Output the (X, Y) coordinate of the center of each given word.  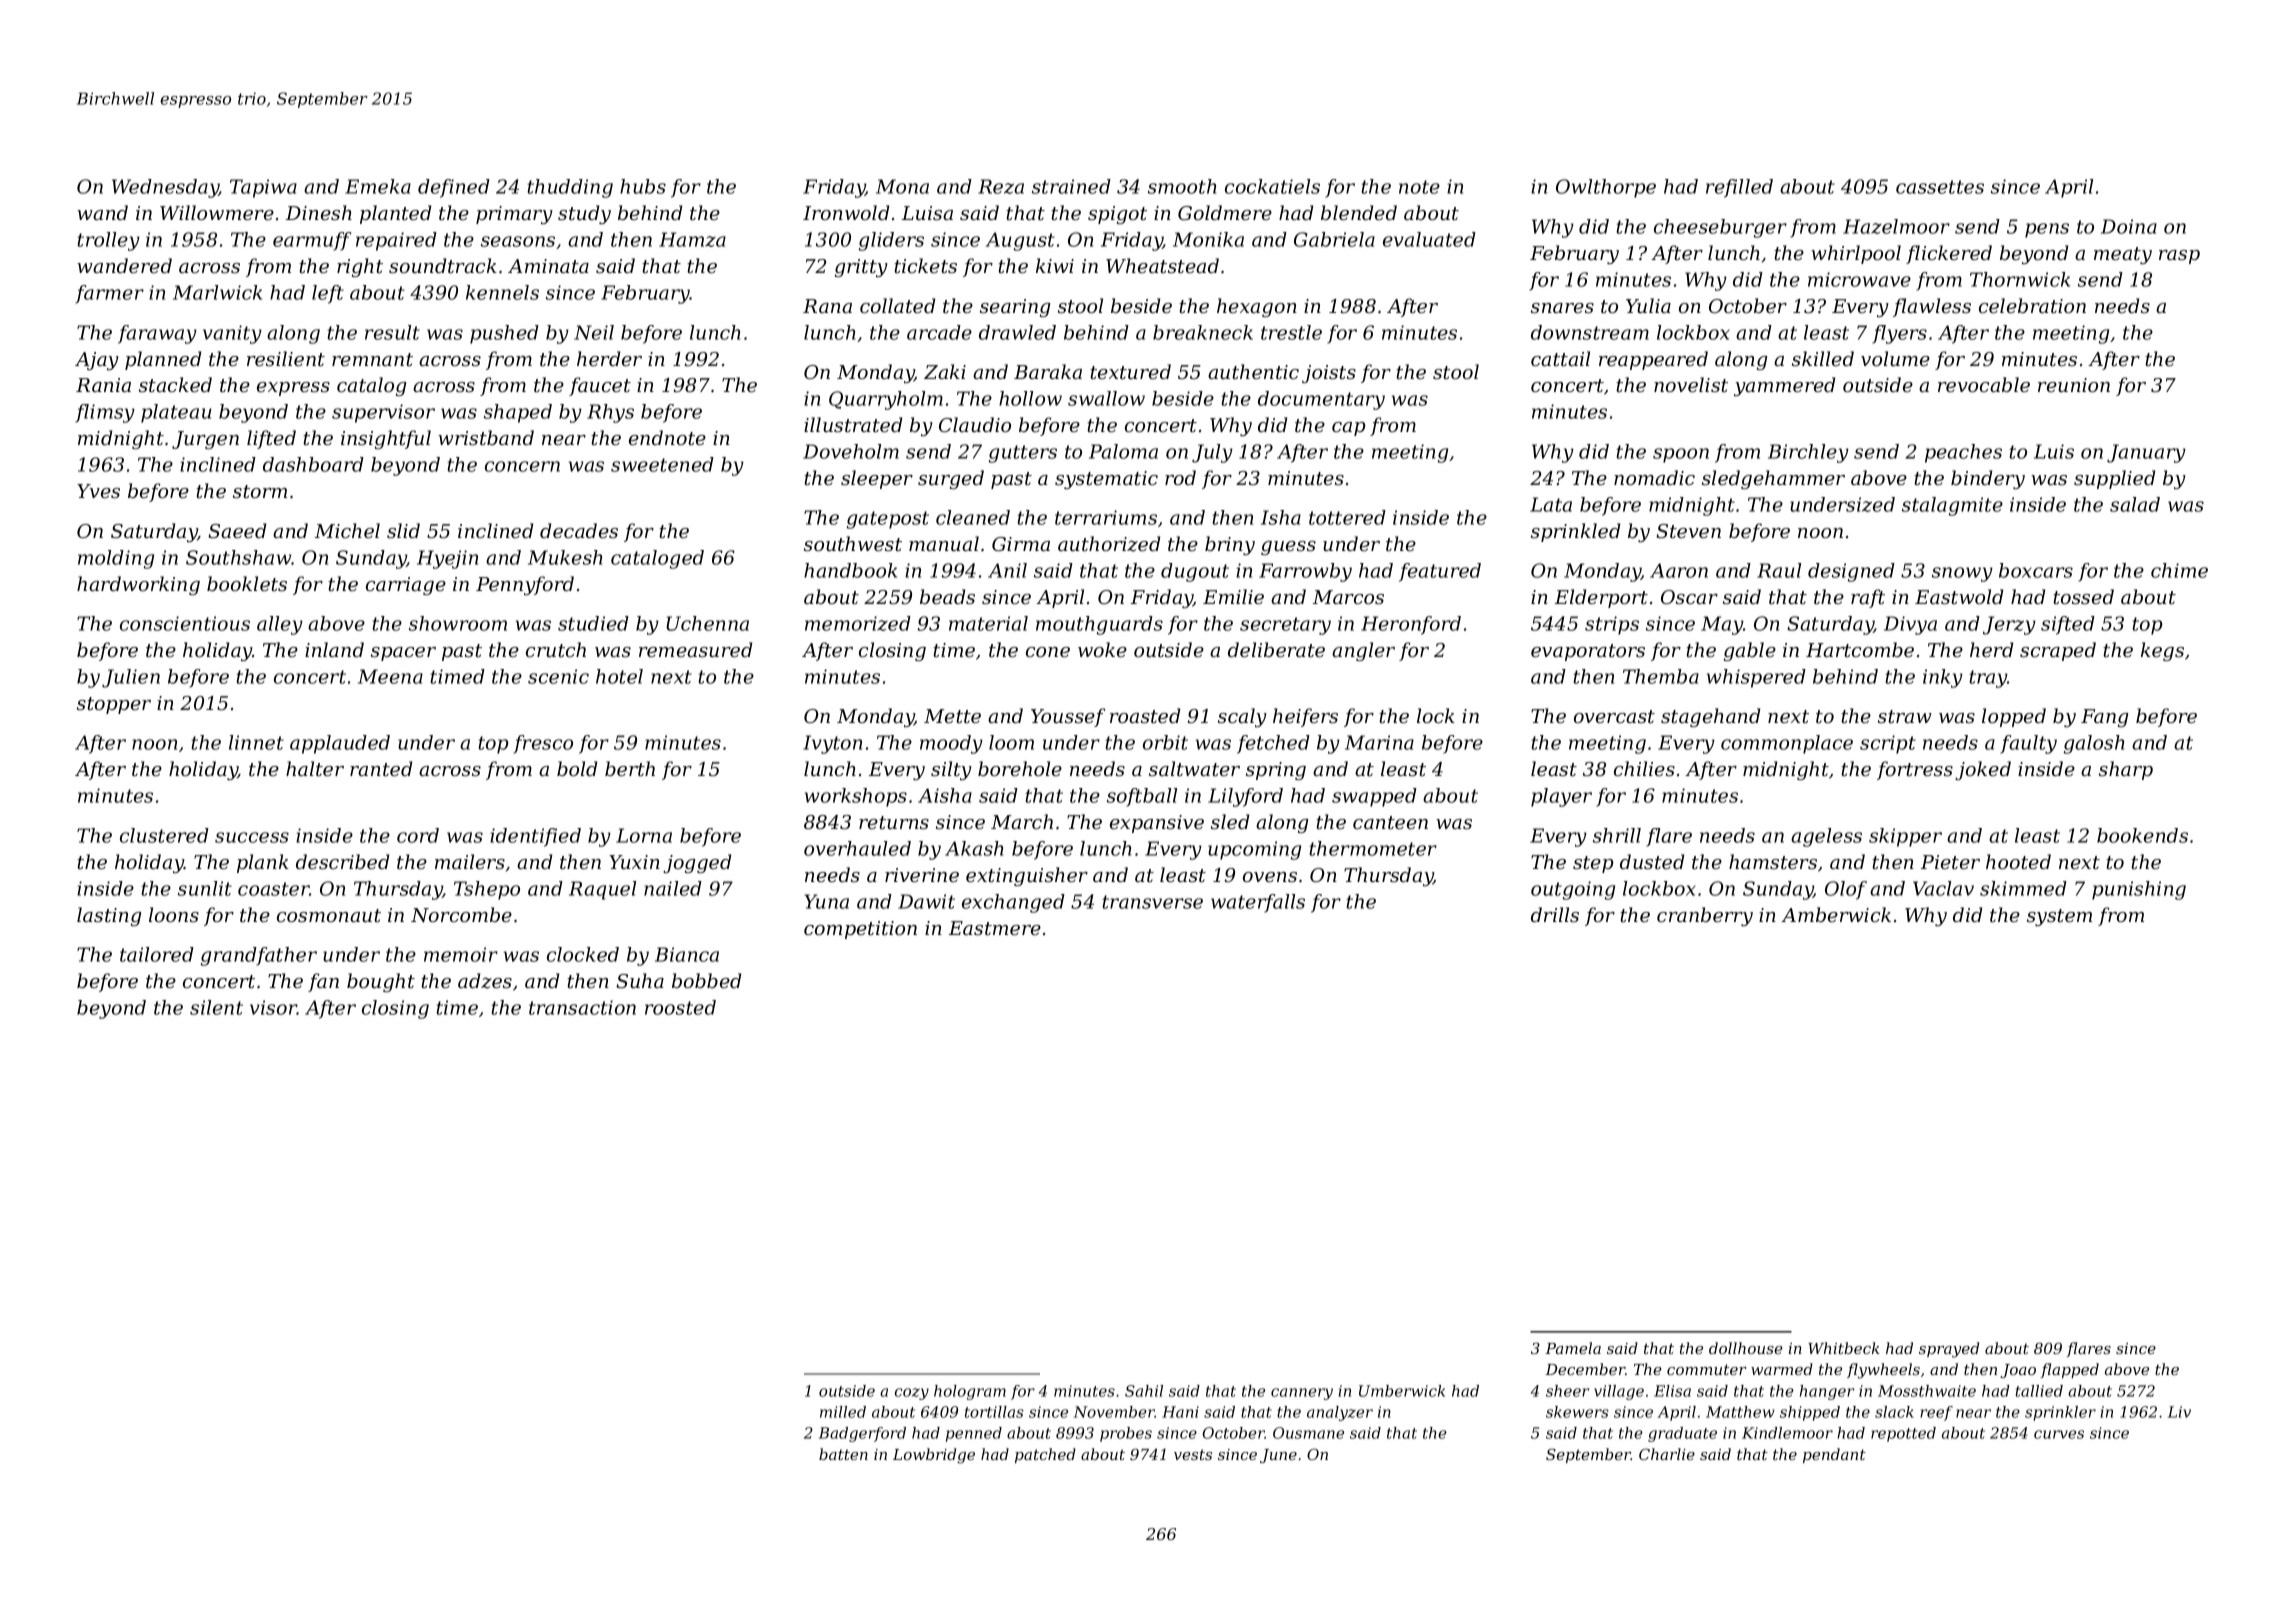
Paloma (1123, 451)
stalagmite (1952, 506)
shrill (1617, 835)
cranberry (1705, 916)
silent (216, 1007)
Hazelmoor (1896, 226)
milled (843, 1412)
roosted (680, 1007)
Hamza (692, 239)
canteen (1390, 823)
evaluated (1429, 239)
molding (116, 559)
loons (174, 915)
